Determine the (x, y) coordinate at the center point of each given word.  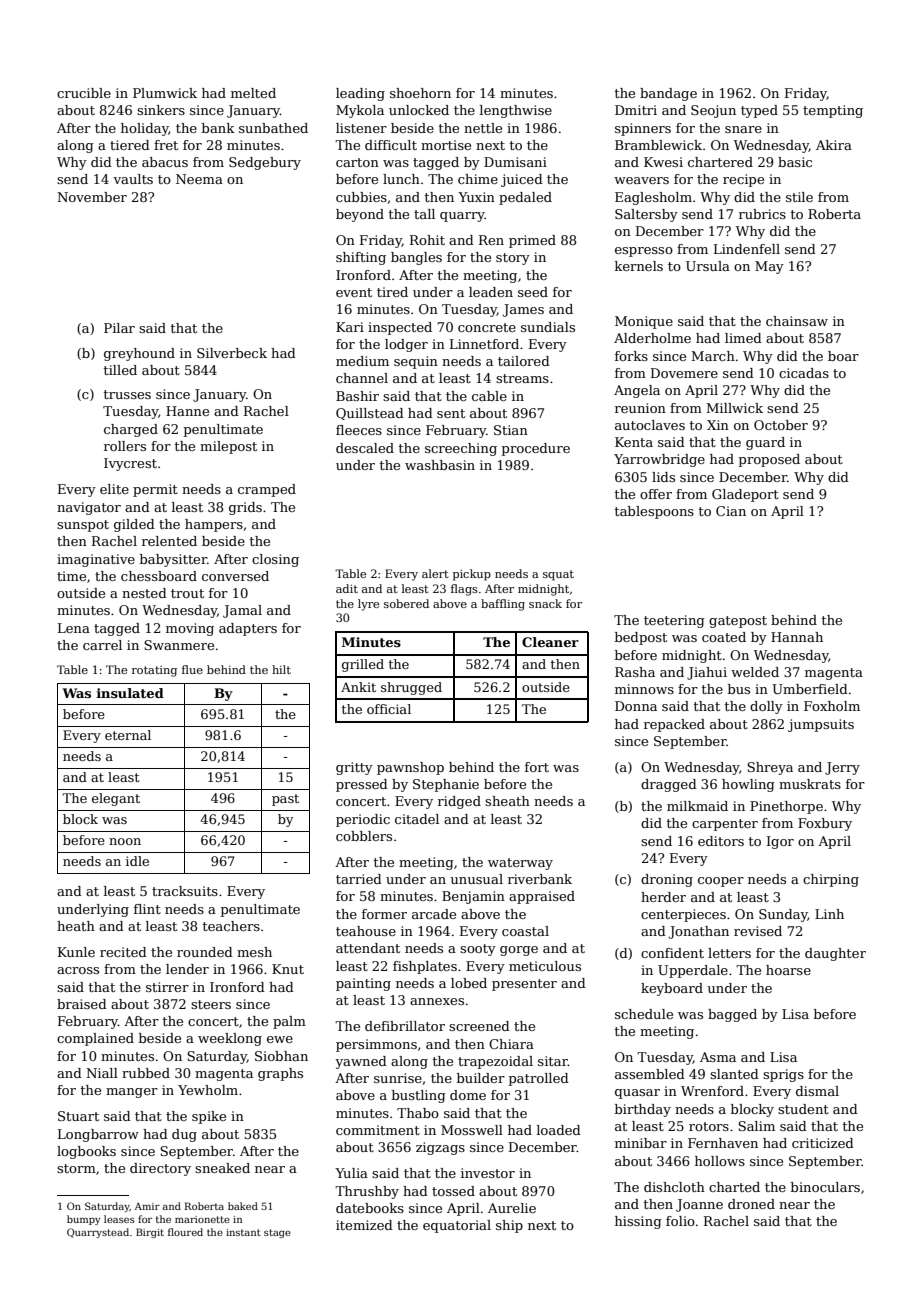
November (92, 197)
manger (132, 1093)
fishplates (425, 967)
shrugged (411, 688)
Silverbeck (232, 353)
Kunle (76, 952)
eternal (128, 735)
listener (361, 128)
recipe (743, 180)
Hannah (797, 637)
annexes (437, 1001)
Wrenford (712, 1091)
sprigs (783, 1075)
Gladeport (745, 495)
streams (522, 378)
